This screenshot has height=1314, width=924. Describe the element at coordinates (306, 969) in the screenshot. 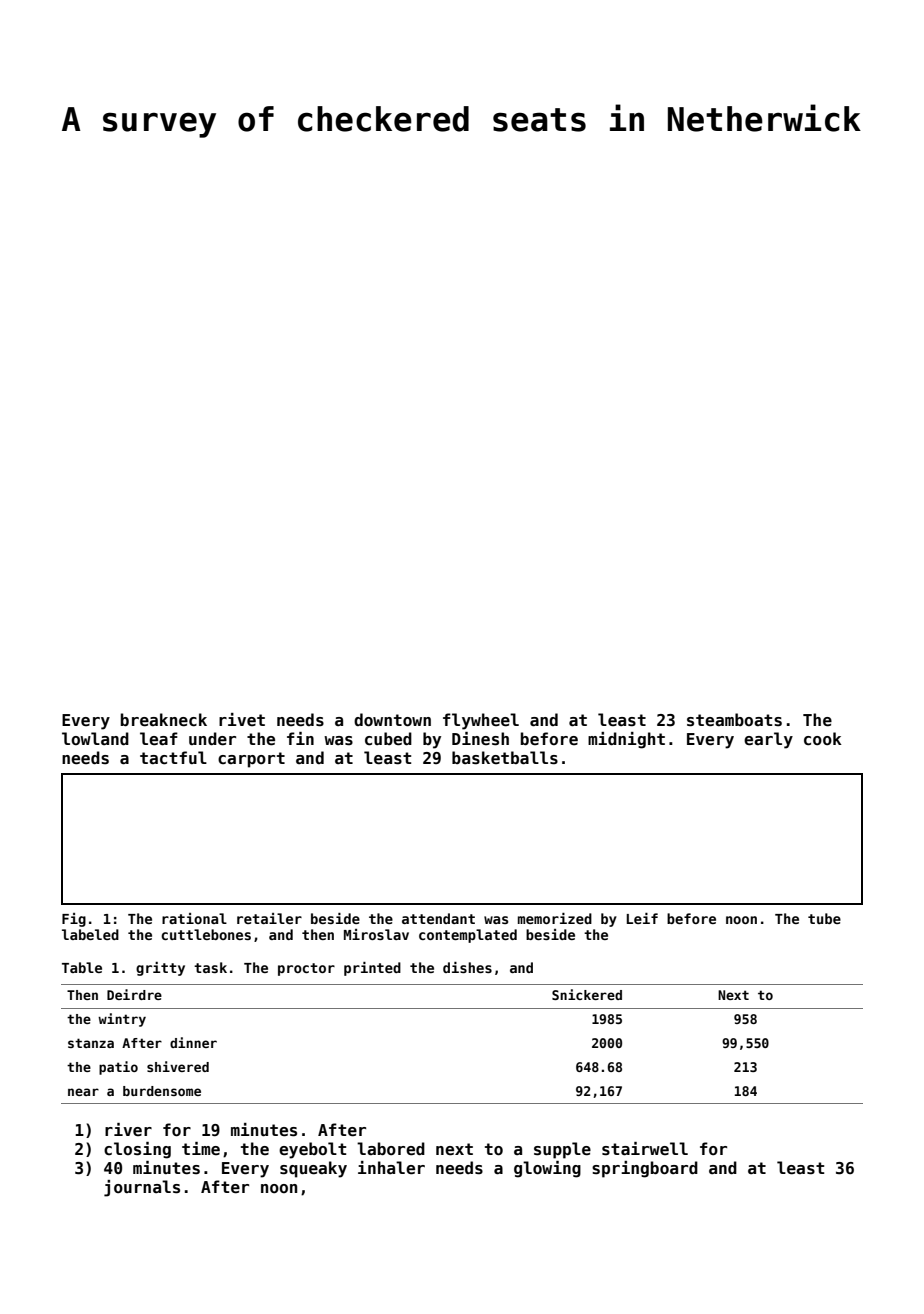

I see `proctor` at that location.
